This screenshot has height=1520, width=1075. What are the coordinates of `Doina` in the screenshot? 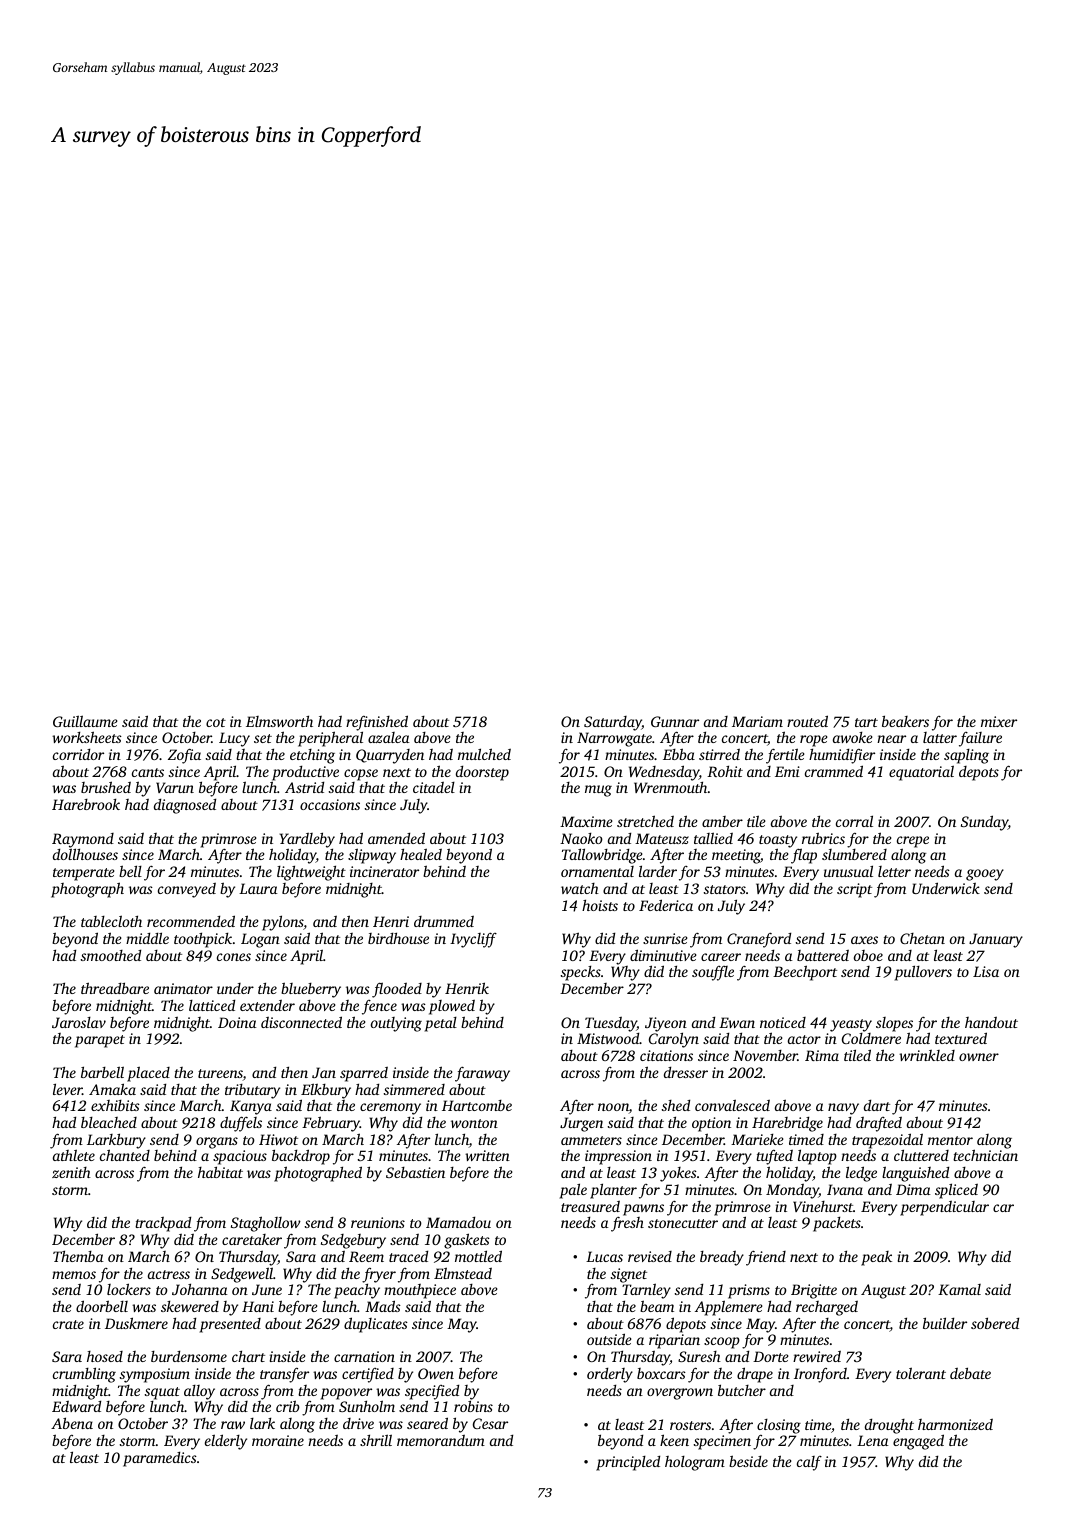 It's located at (237, 1022).
